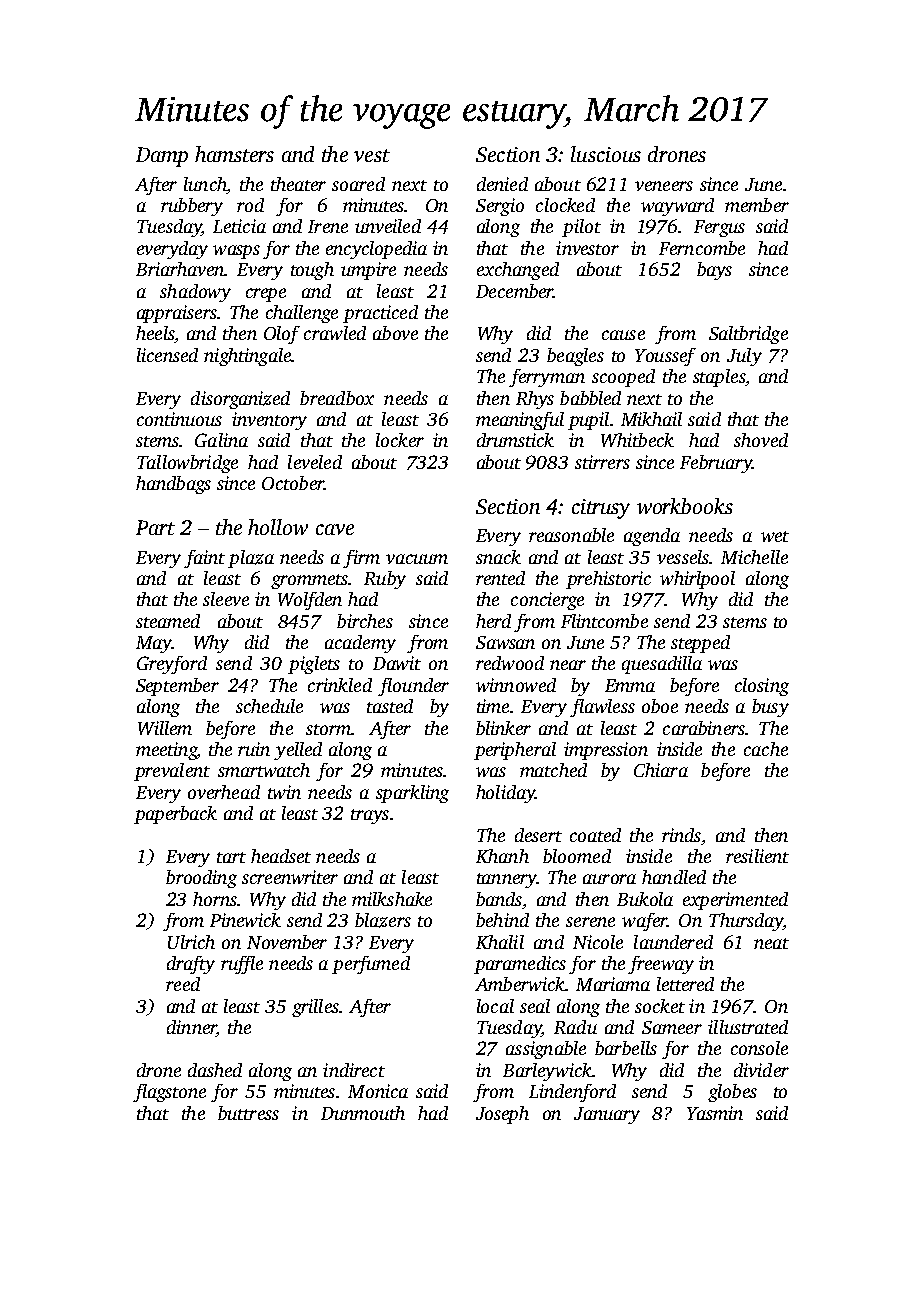 This image has height=1311, width=924. I want to click on nightingale, so click(247, 357).
